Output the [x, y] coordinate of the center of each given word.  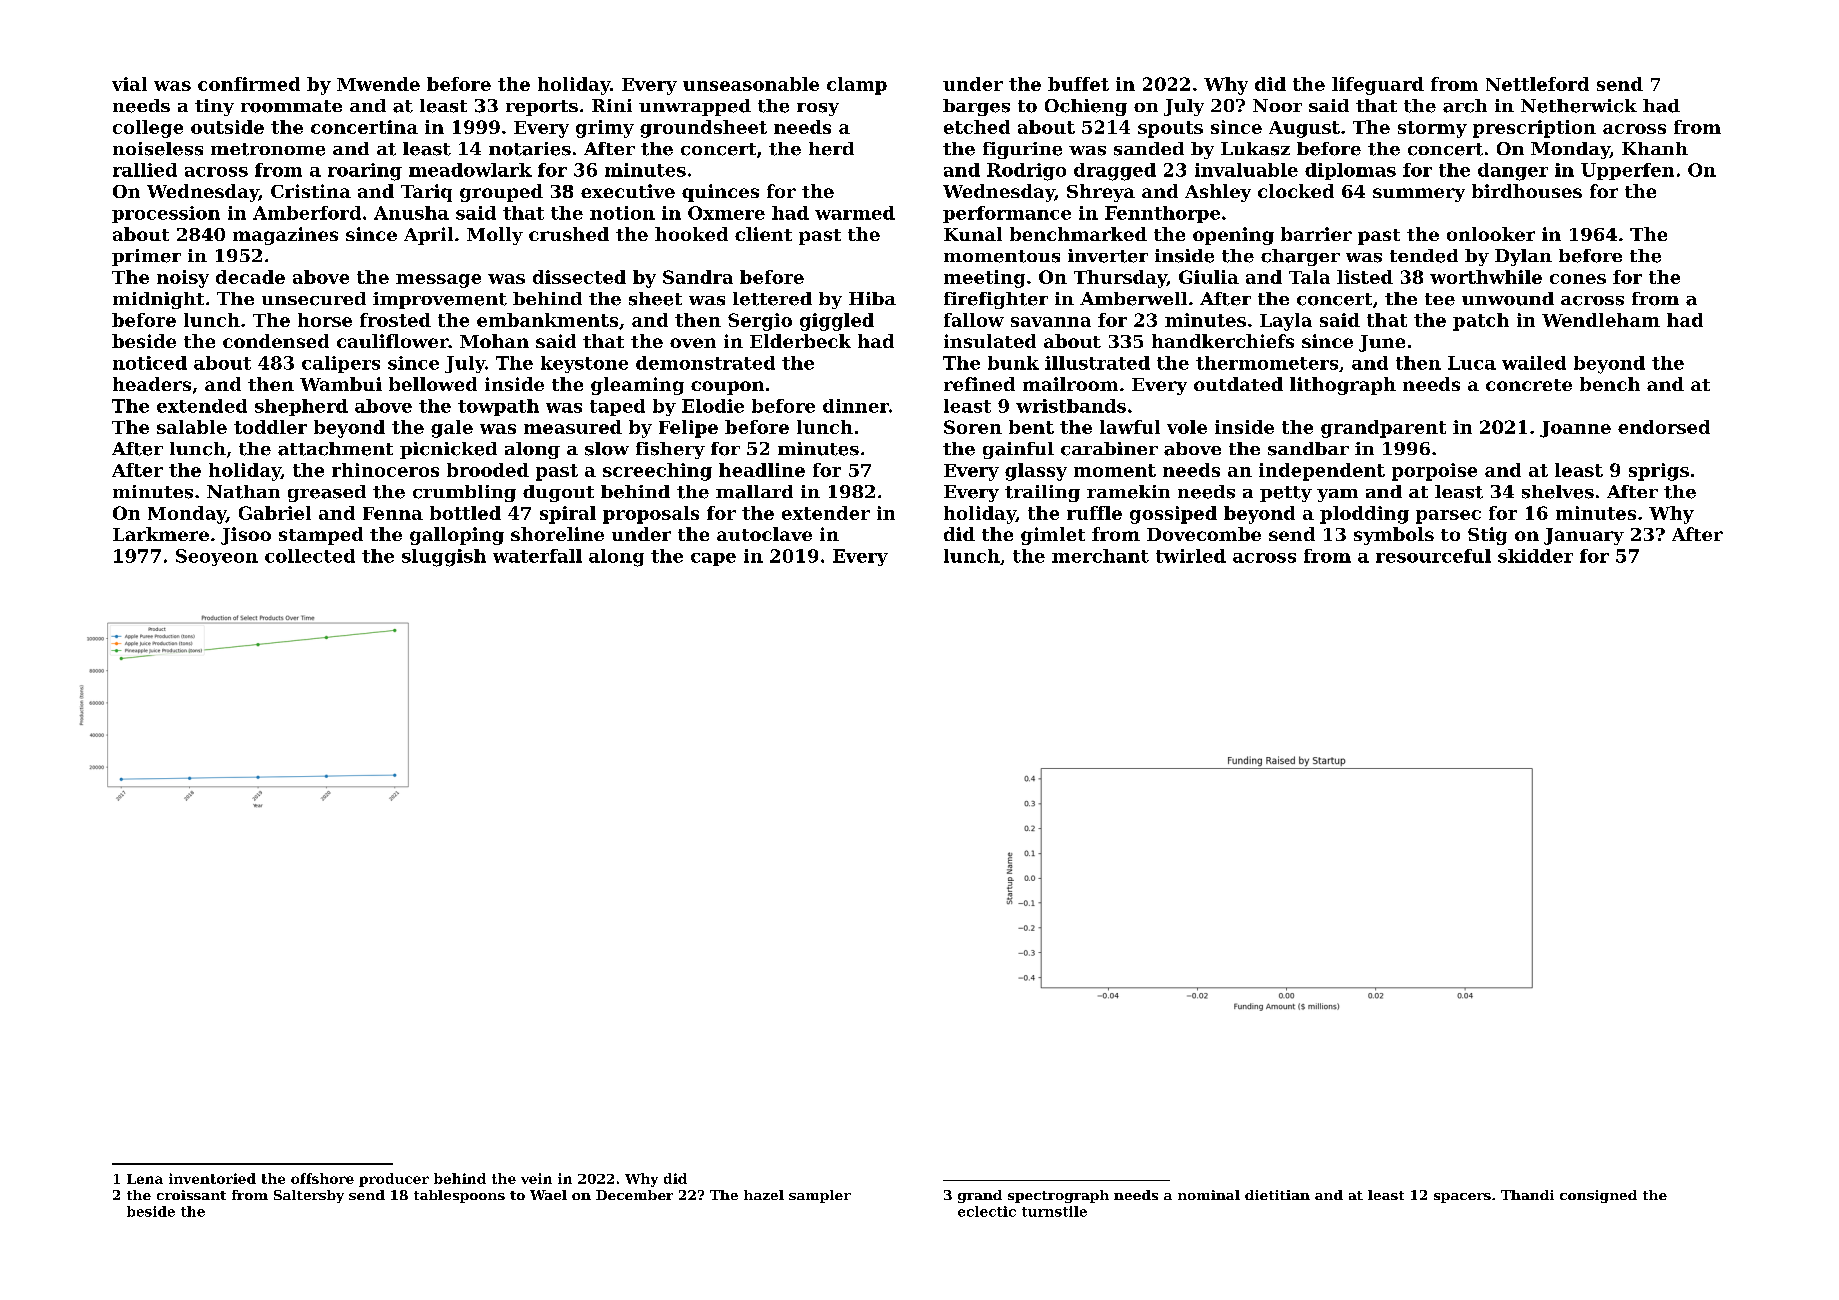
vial [129, 84]
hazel [764, 1195]
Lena [145, 1179]
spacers [1462, 1198]
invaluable [1246, 170]
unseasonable [751, 84]
